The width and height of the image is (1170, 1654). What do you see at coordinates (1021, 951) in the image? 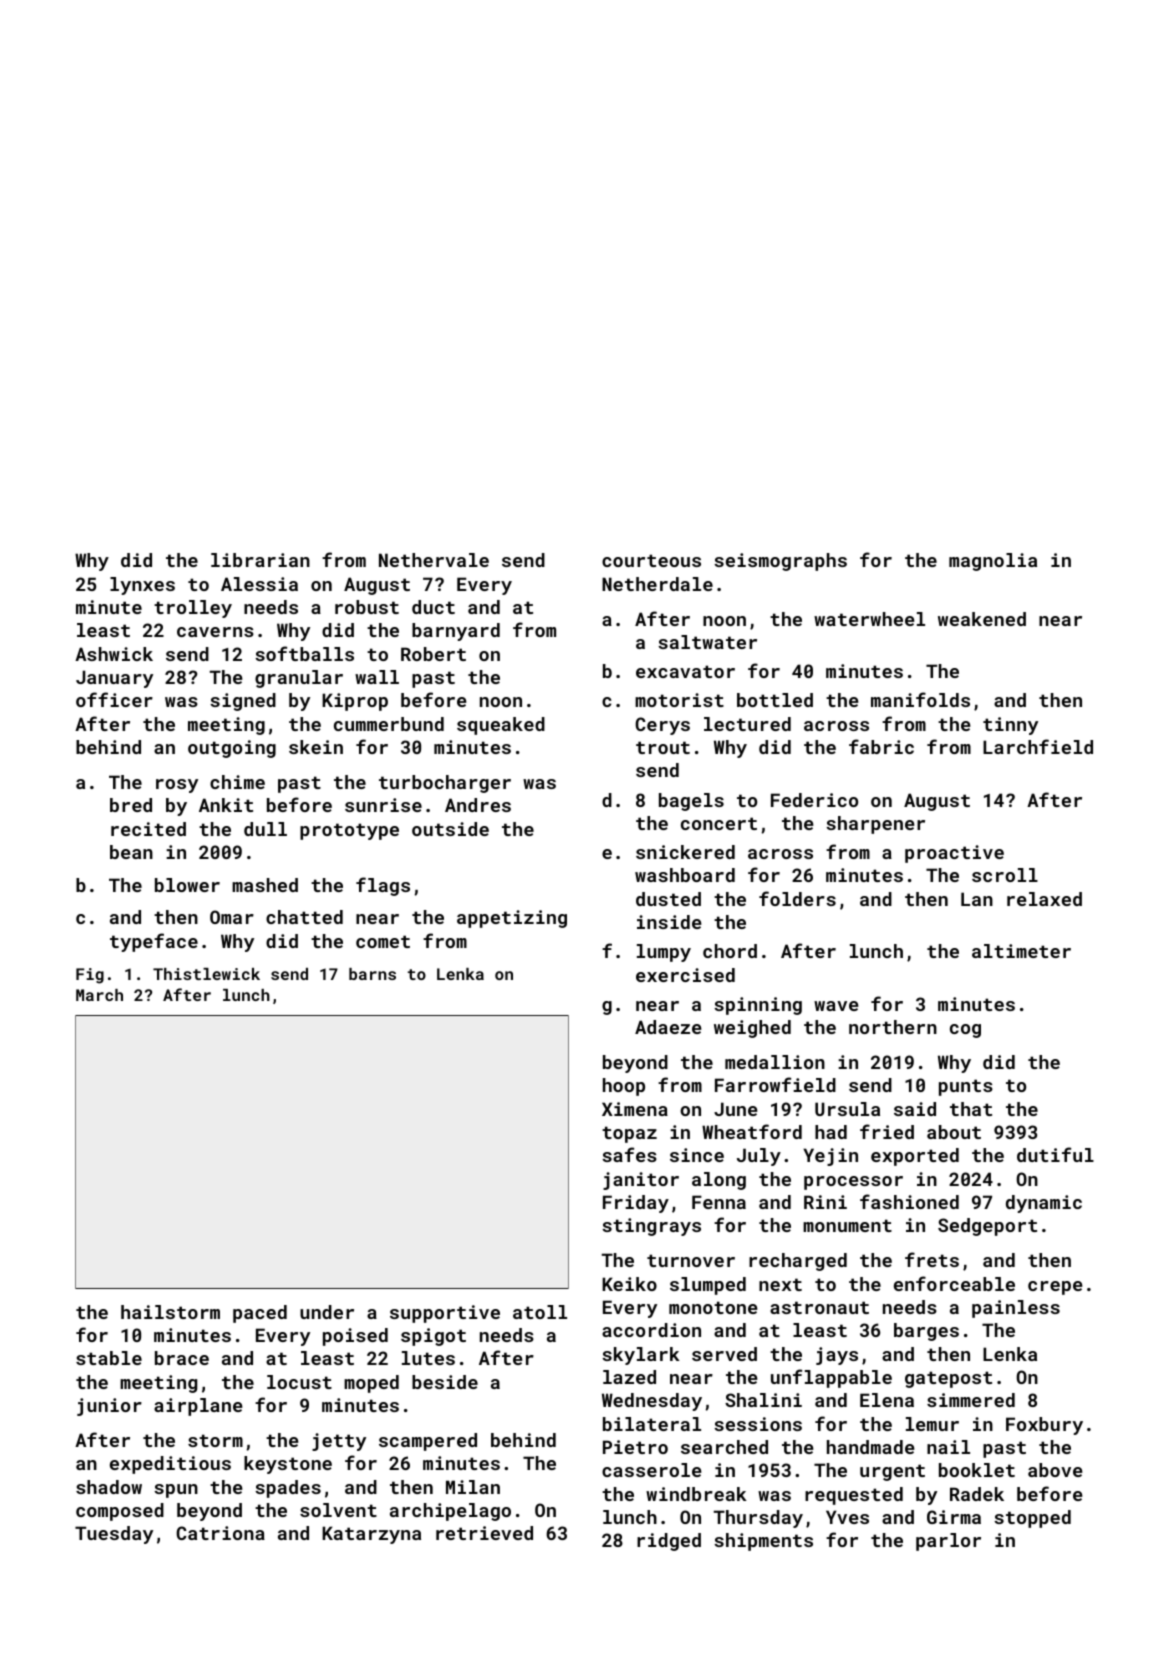
I see `altimeter` at bounding box center [1021, 951].
